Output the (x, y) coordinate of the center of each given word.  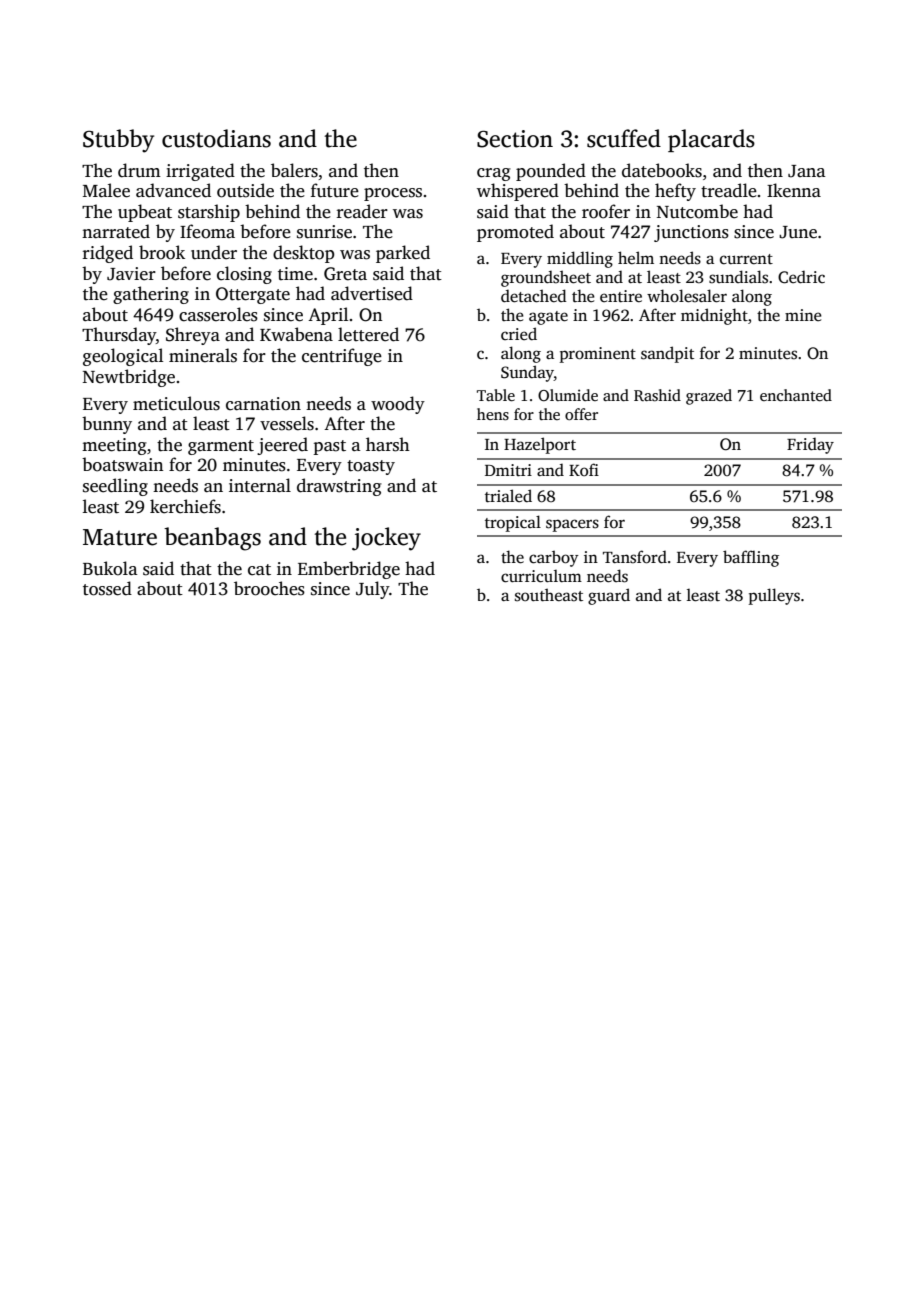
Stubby (118, 141)
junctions (691, 233)
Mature (120, 537)
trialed (508, 496)
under (214, 252)
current (746, 259)
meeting (114, 446)
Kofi (584, 469)
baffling (751, 558)
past (329, 447)
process (393, 194)
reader (362, 211)
